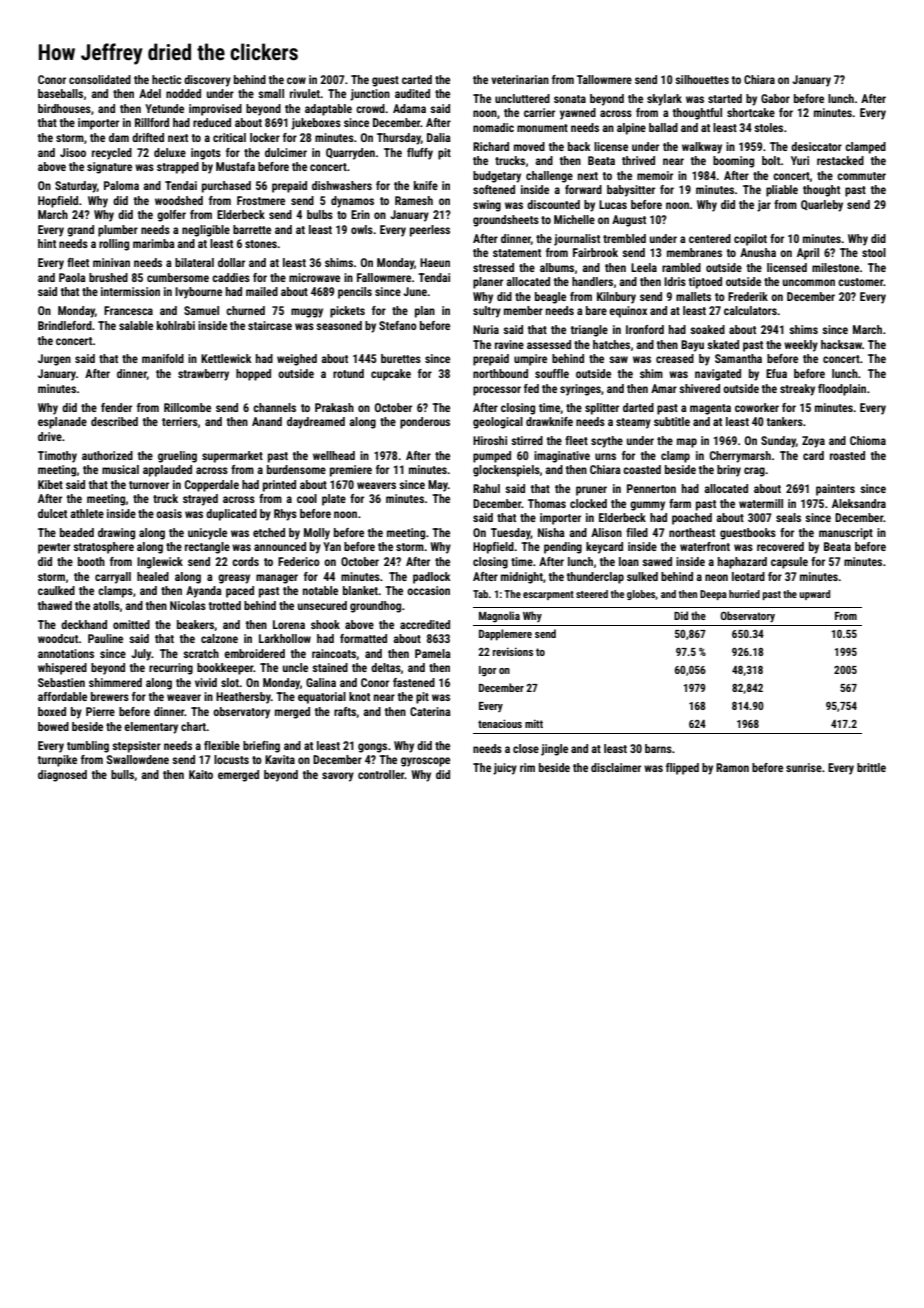 The width and height of the screenshot is (924, 1308). I want to click on Chioma, so click(868, 440).
